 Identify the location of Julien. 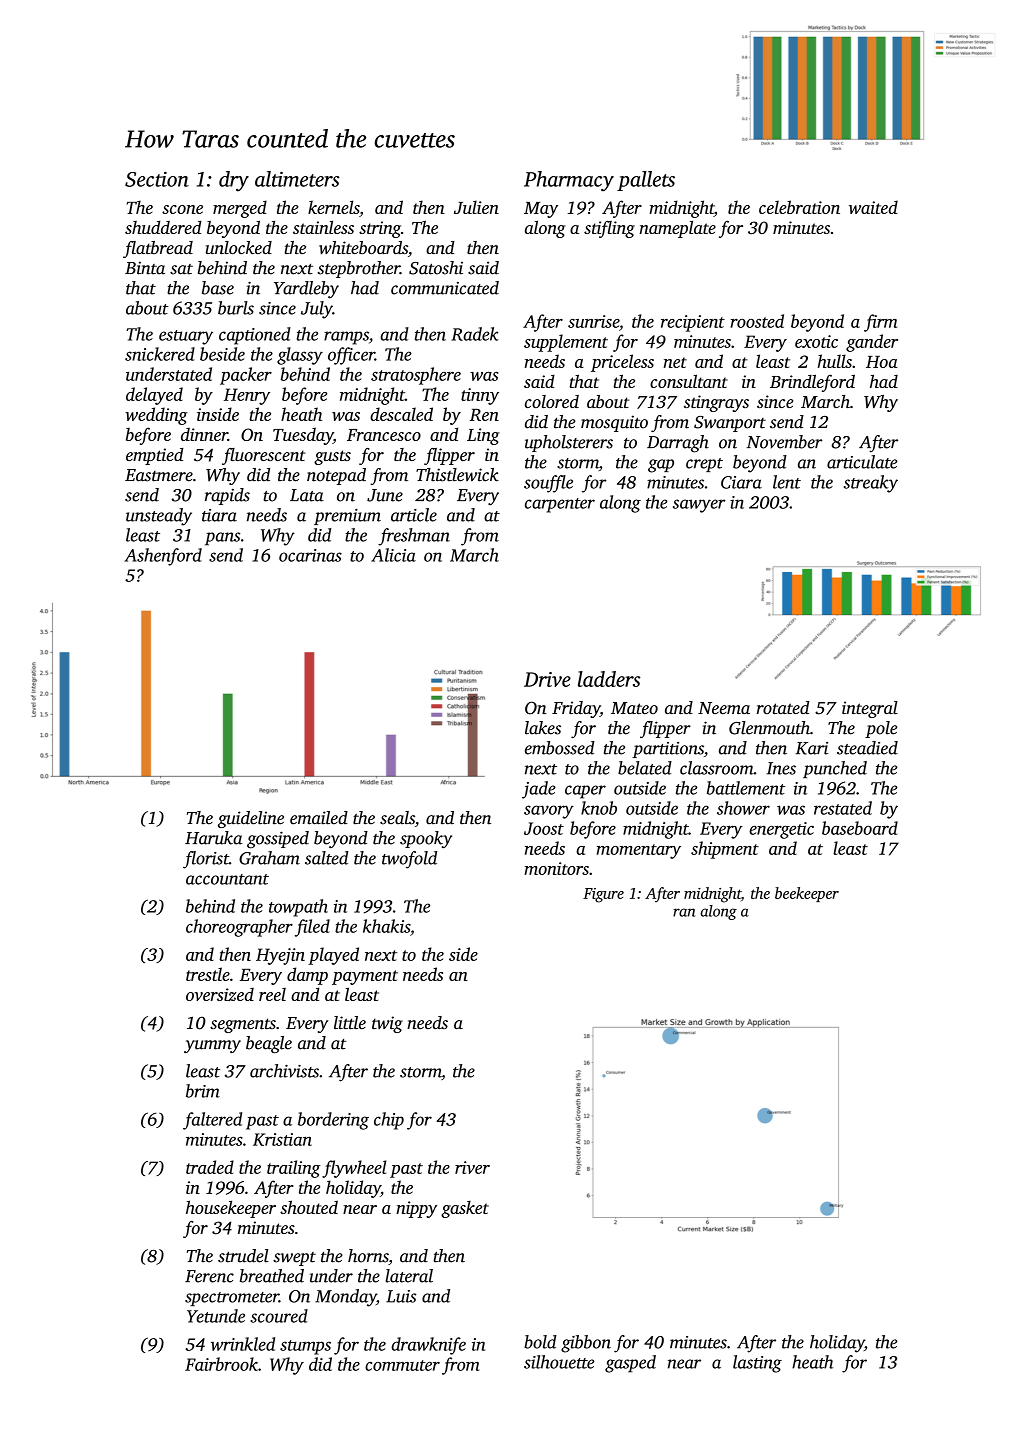
(476, 207).
